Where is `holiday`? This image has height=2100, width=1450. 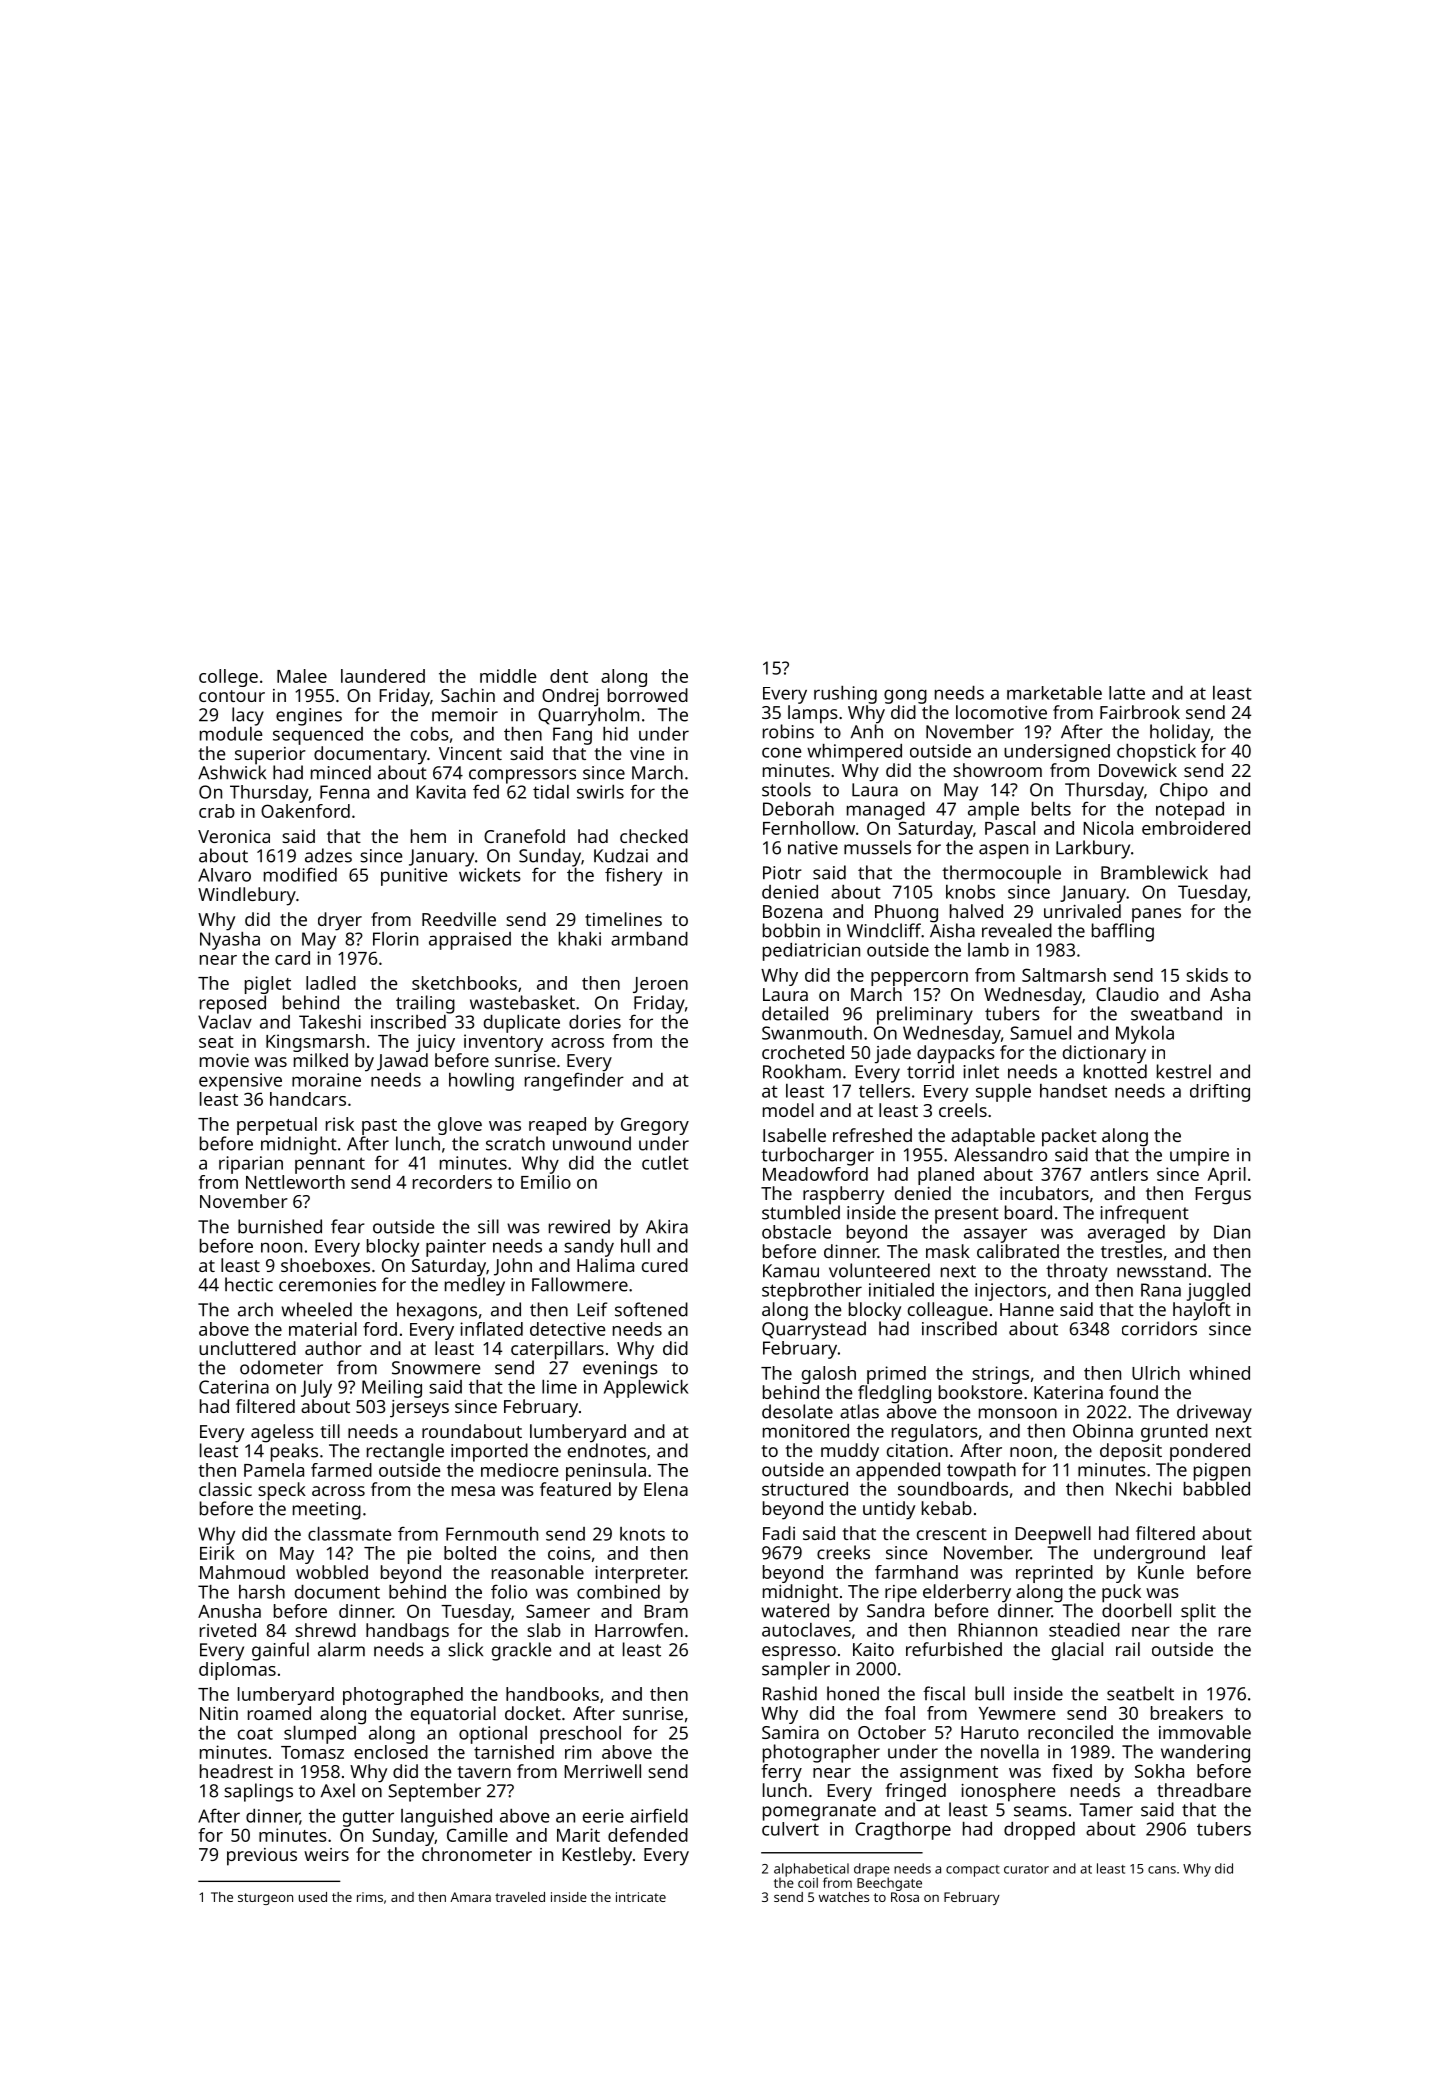
holiday is located at coordinates (1180, 733).
